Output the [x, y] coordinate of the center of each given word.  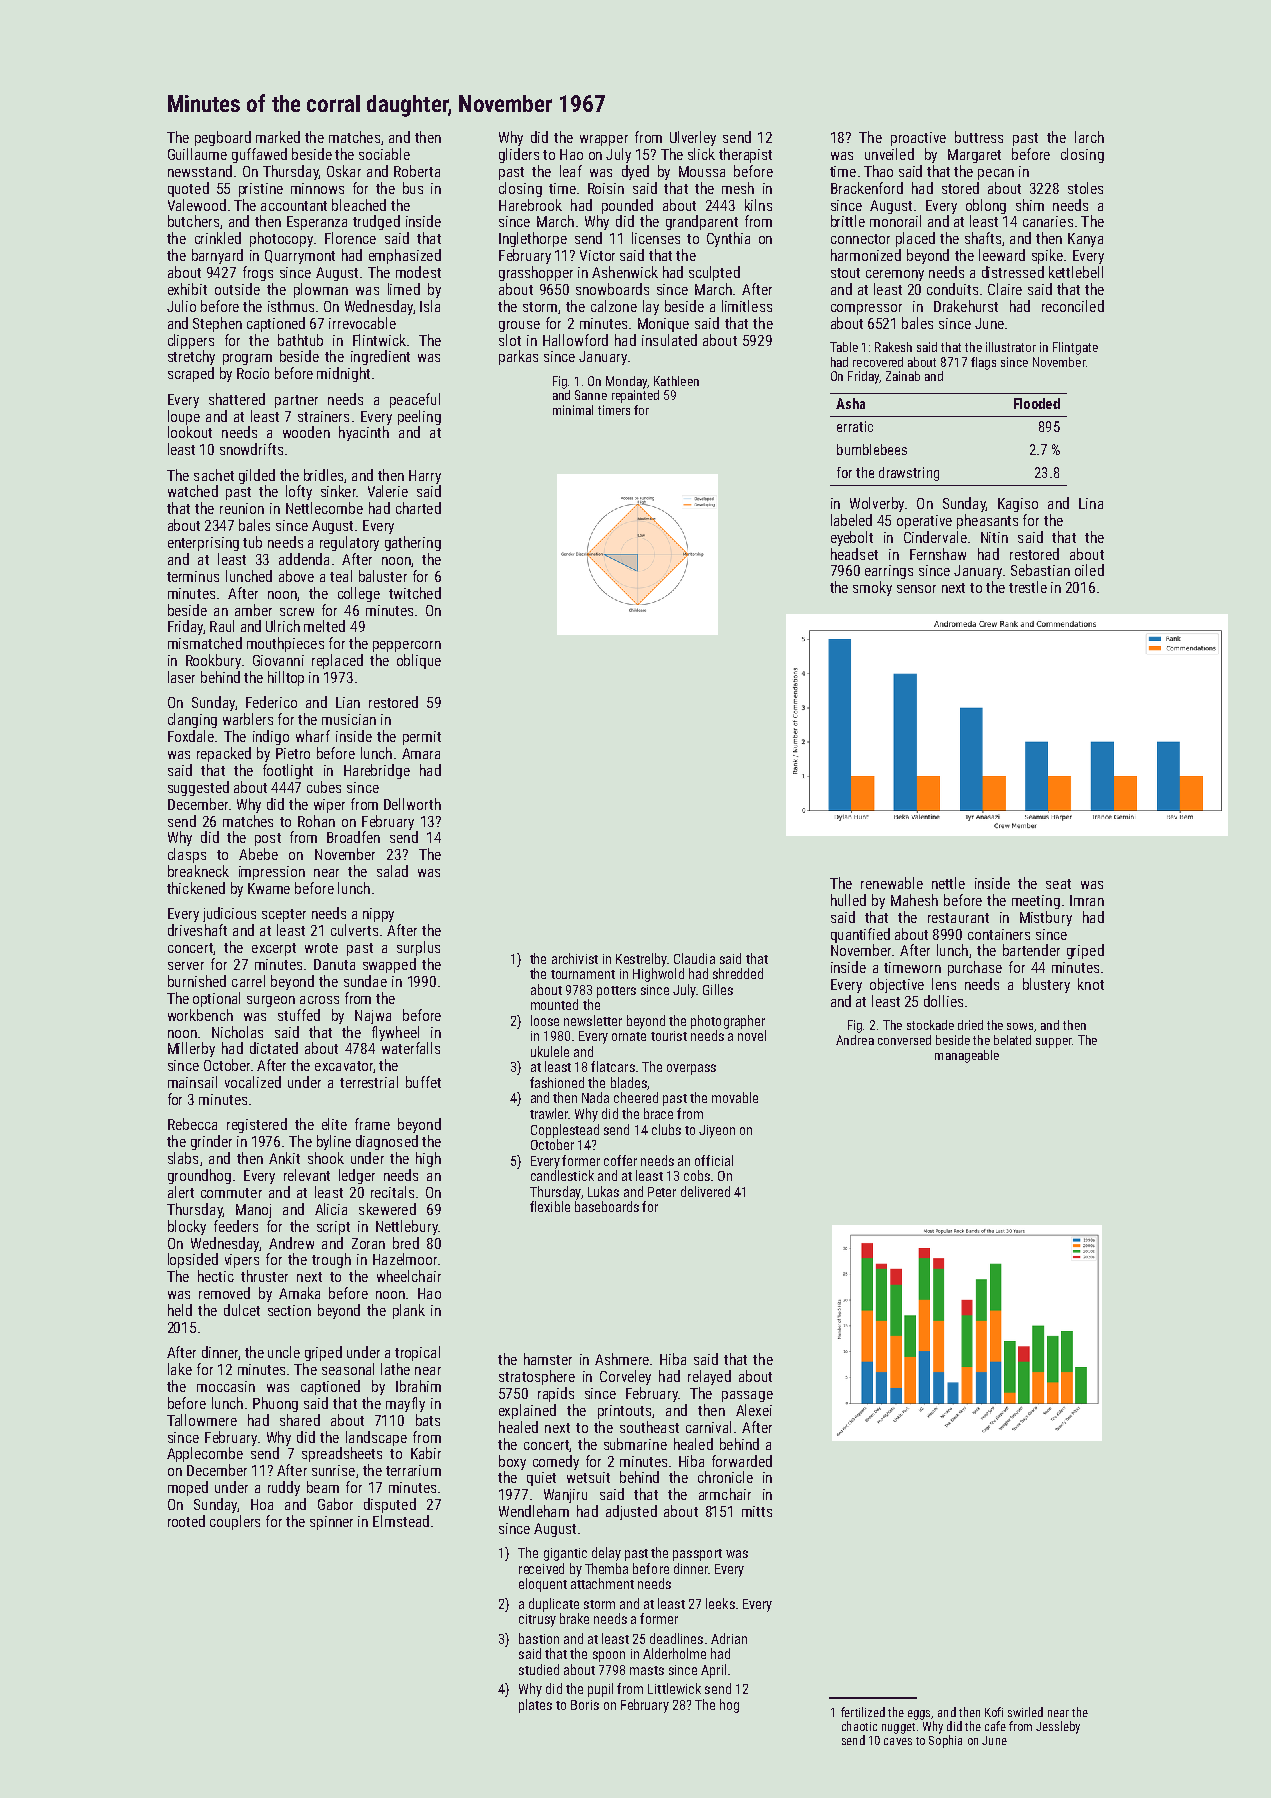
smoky [872, 588]
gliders [519, 155]
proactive [918, 139]
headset [854, 554]
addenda [304, 559]
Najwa [373, 1017]
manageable [967, 1056]
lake [180, 1369]
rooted [186, 1521]
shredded [738, 973]
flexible [550, 1206]
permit [422, 738]
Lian [348, 702]
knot [1091, 984]
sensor [916, 589]
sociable [384, 154]
